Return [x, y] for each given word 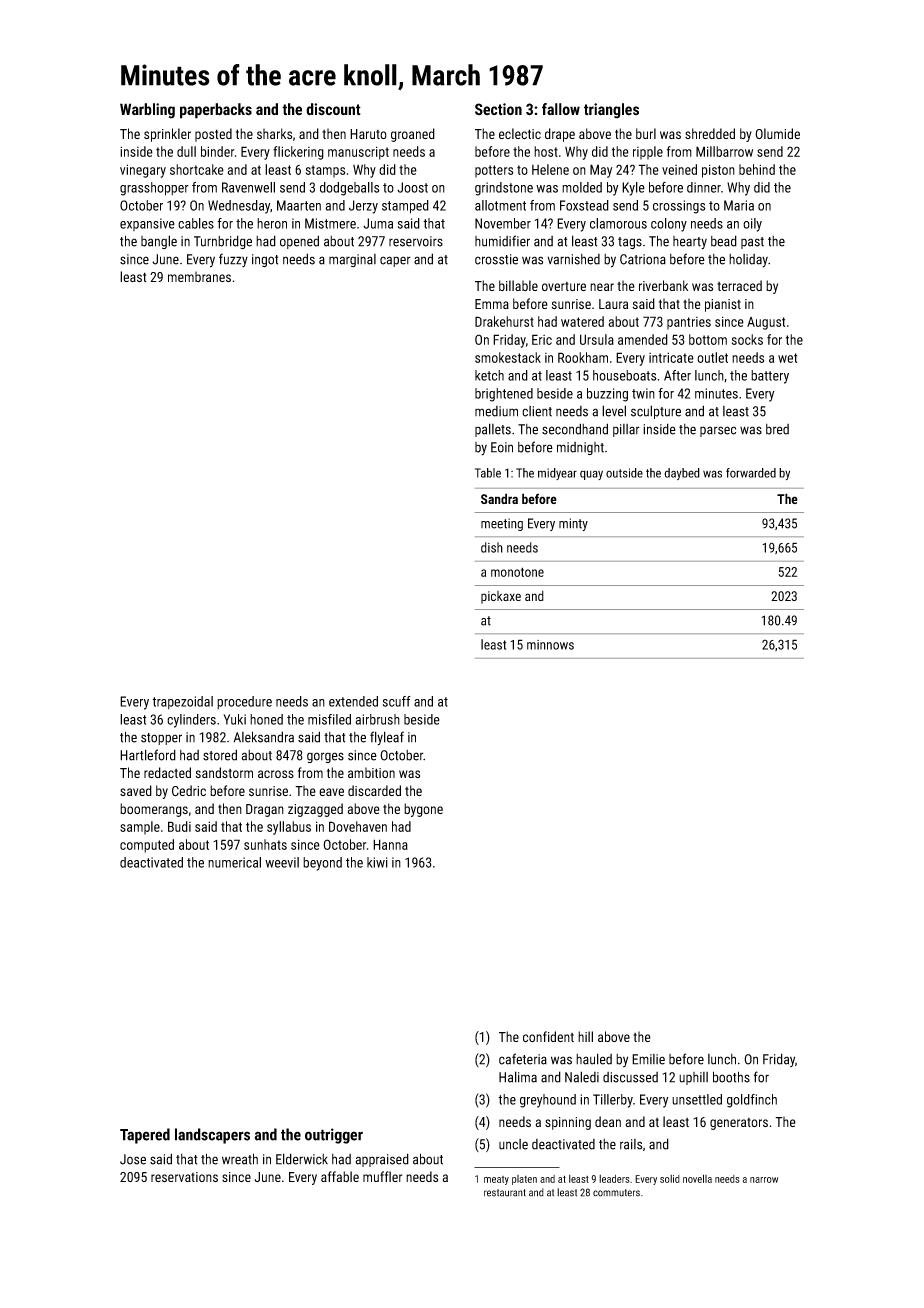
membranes [199, 276]
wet [787, 358]
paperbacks [216, 111]
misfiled [329, 719]
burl [646, 133]
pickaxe [501, 597]
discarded [374, 790]
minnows [550, 645]
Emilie [648, 1059]
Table [488, 473]
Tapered [145, 1136]
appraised [382, 1160]
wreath [240, 1159]
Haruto [368, 134]
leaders [614, 1179]
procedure [244, 702]
